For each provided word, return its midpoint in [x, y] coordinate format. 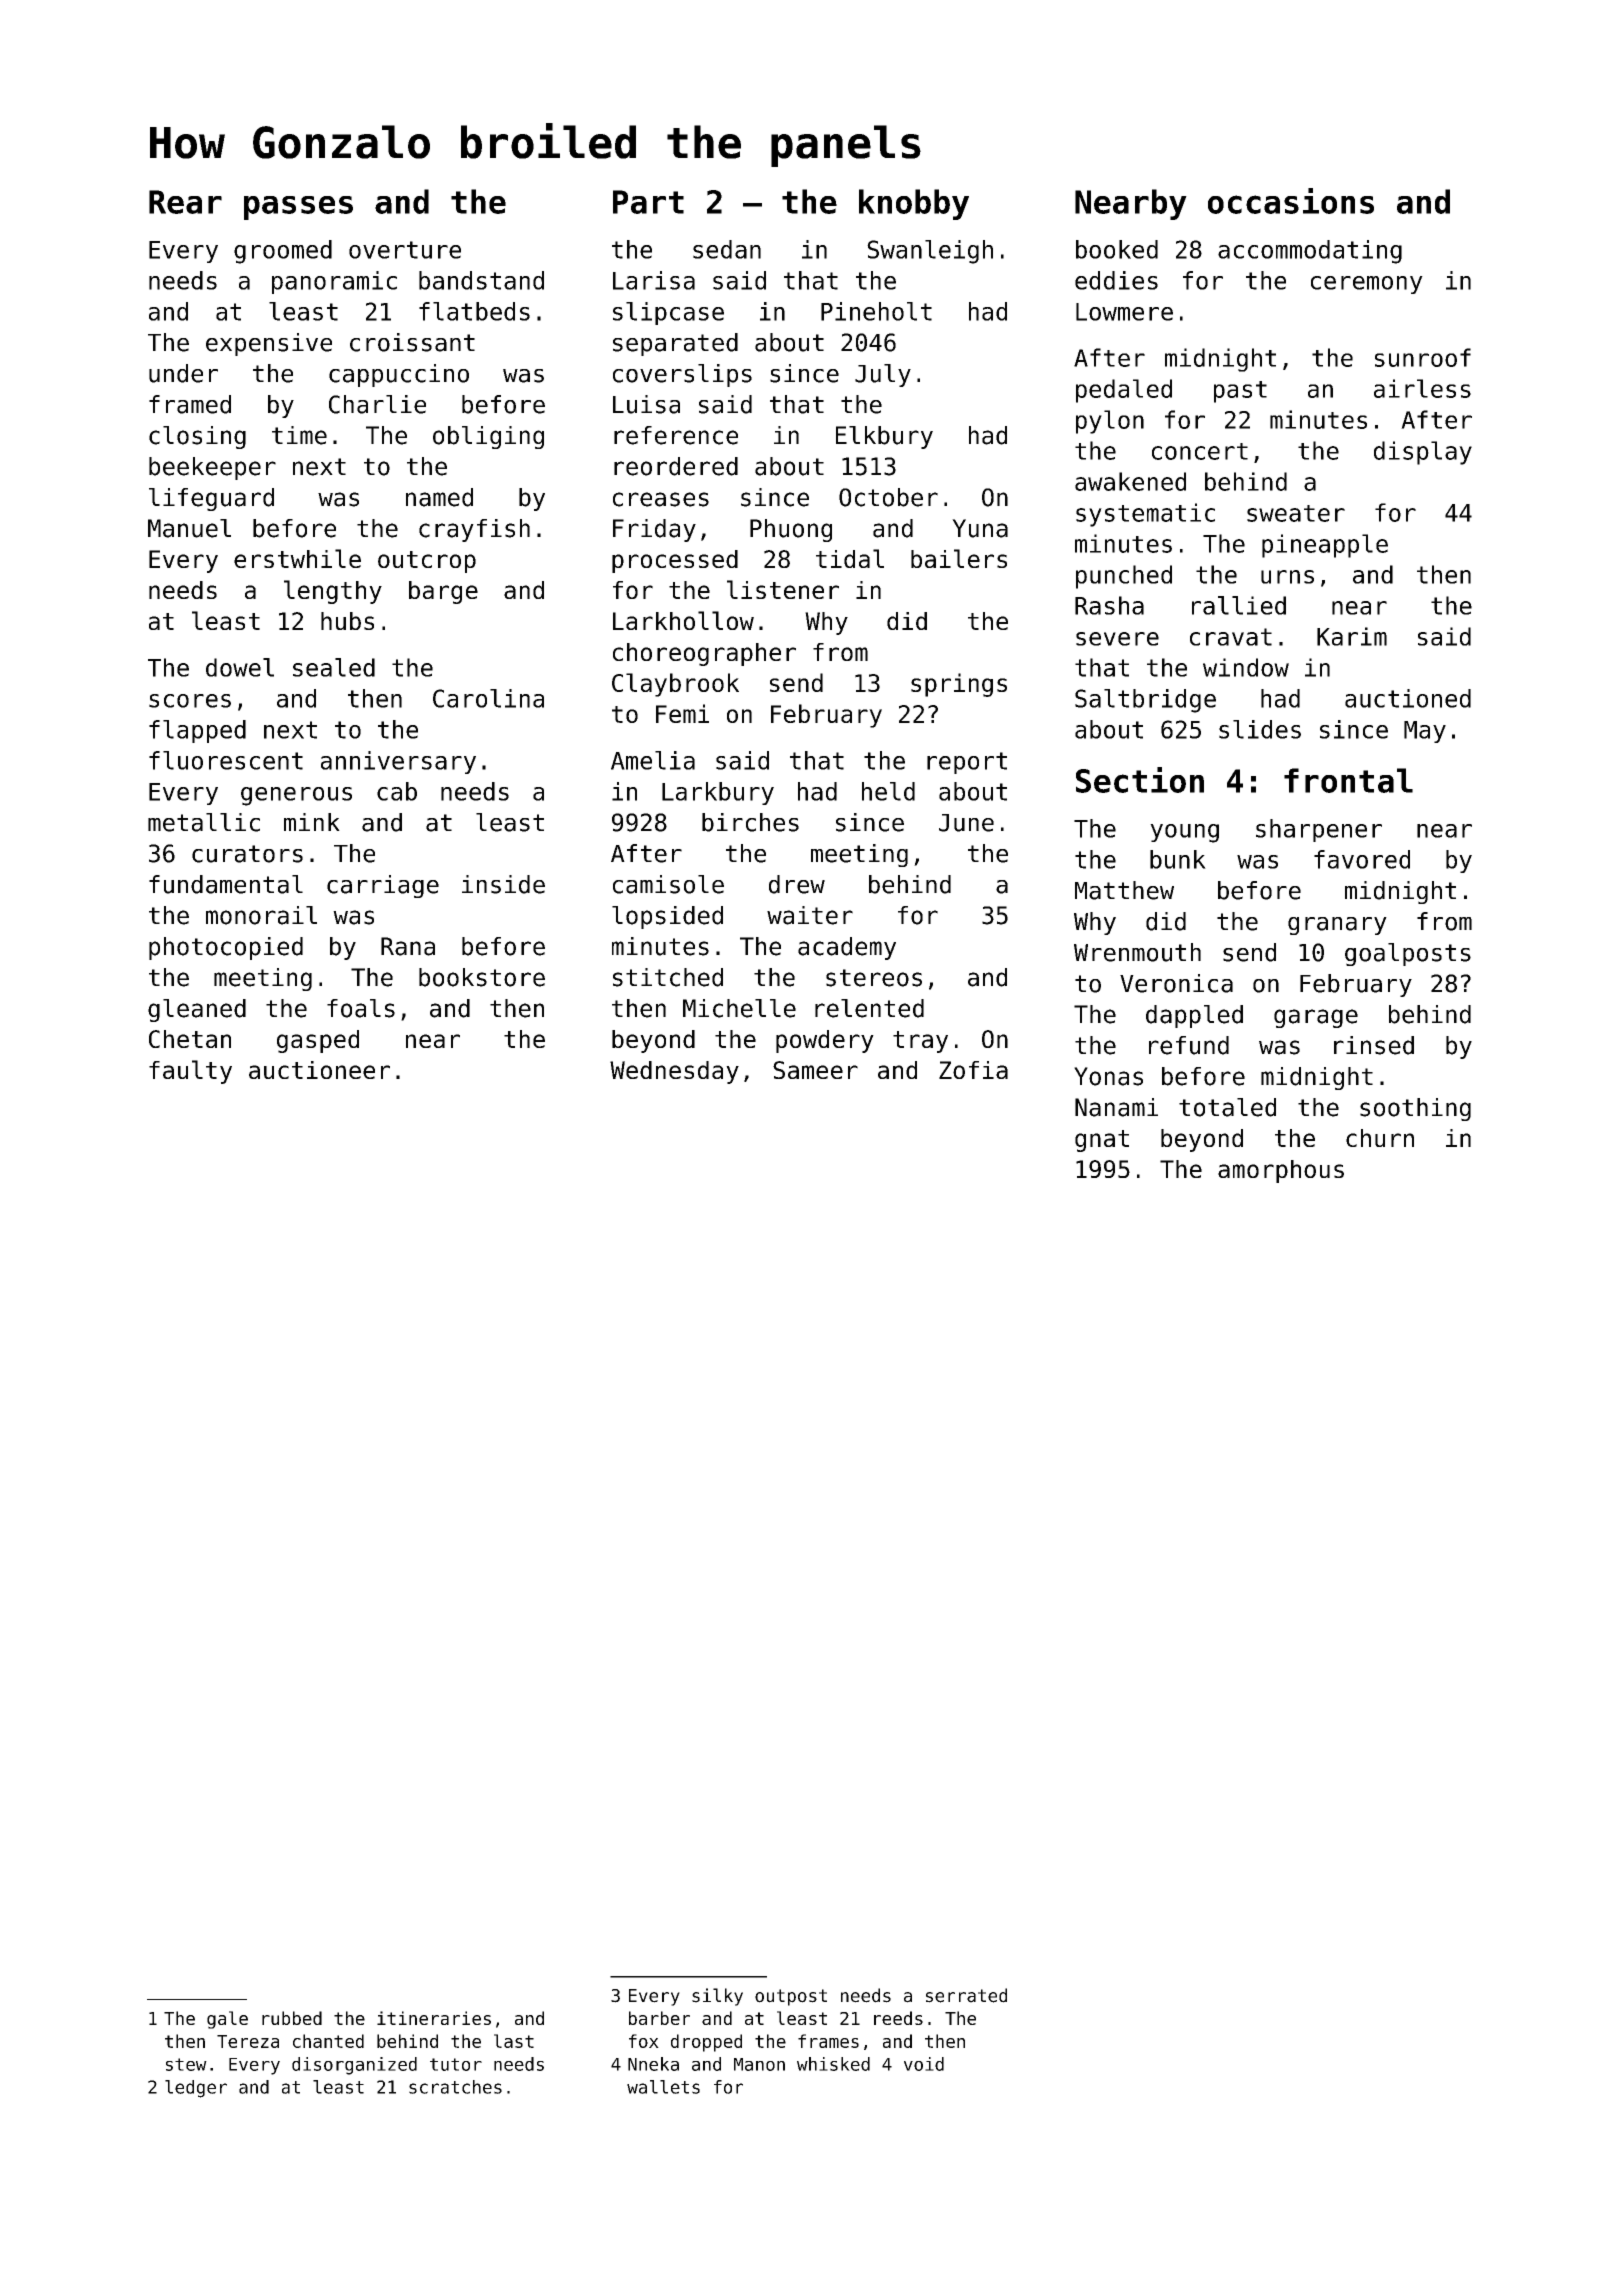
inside [503, 884]
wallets [663, 2087]
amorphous [1281, 1171]
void [924, 2064]
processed [675, 561]
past [1240, 392]
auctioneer [319, 1070]
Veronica [1176, 983]
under [183, 373]
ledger [196, 2089]
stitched [668, 977]
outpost [791, 1997]
